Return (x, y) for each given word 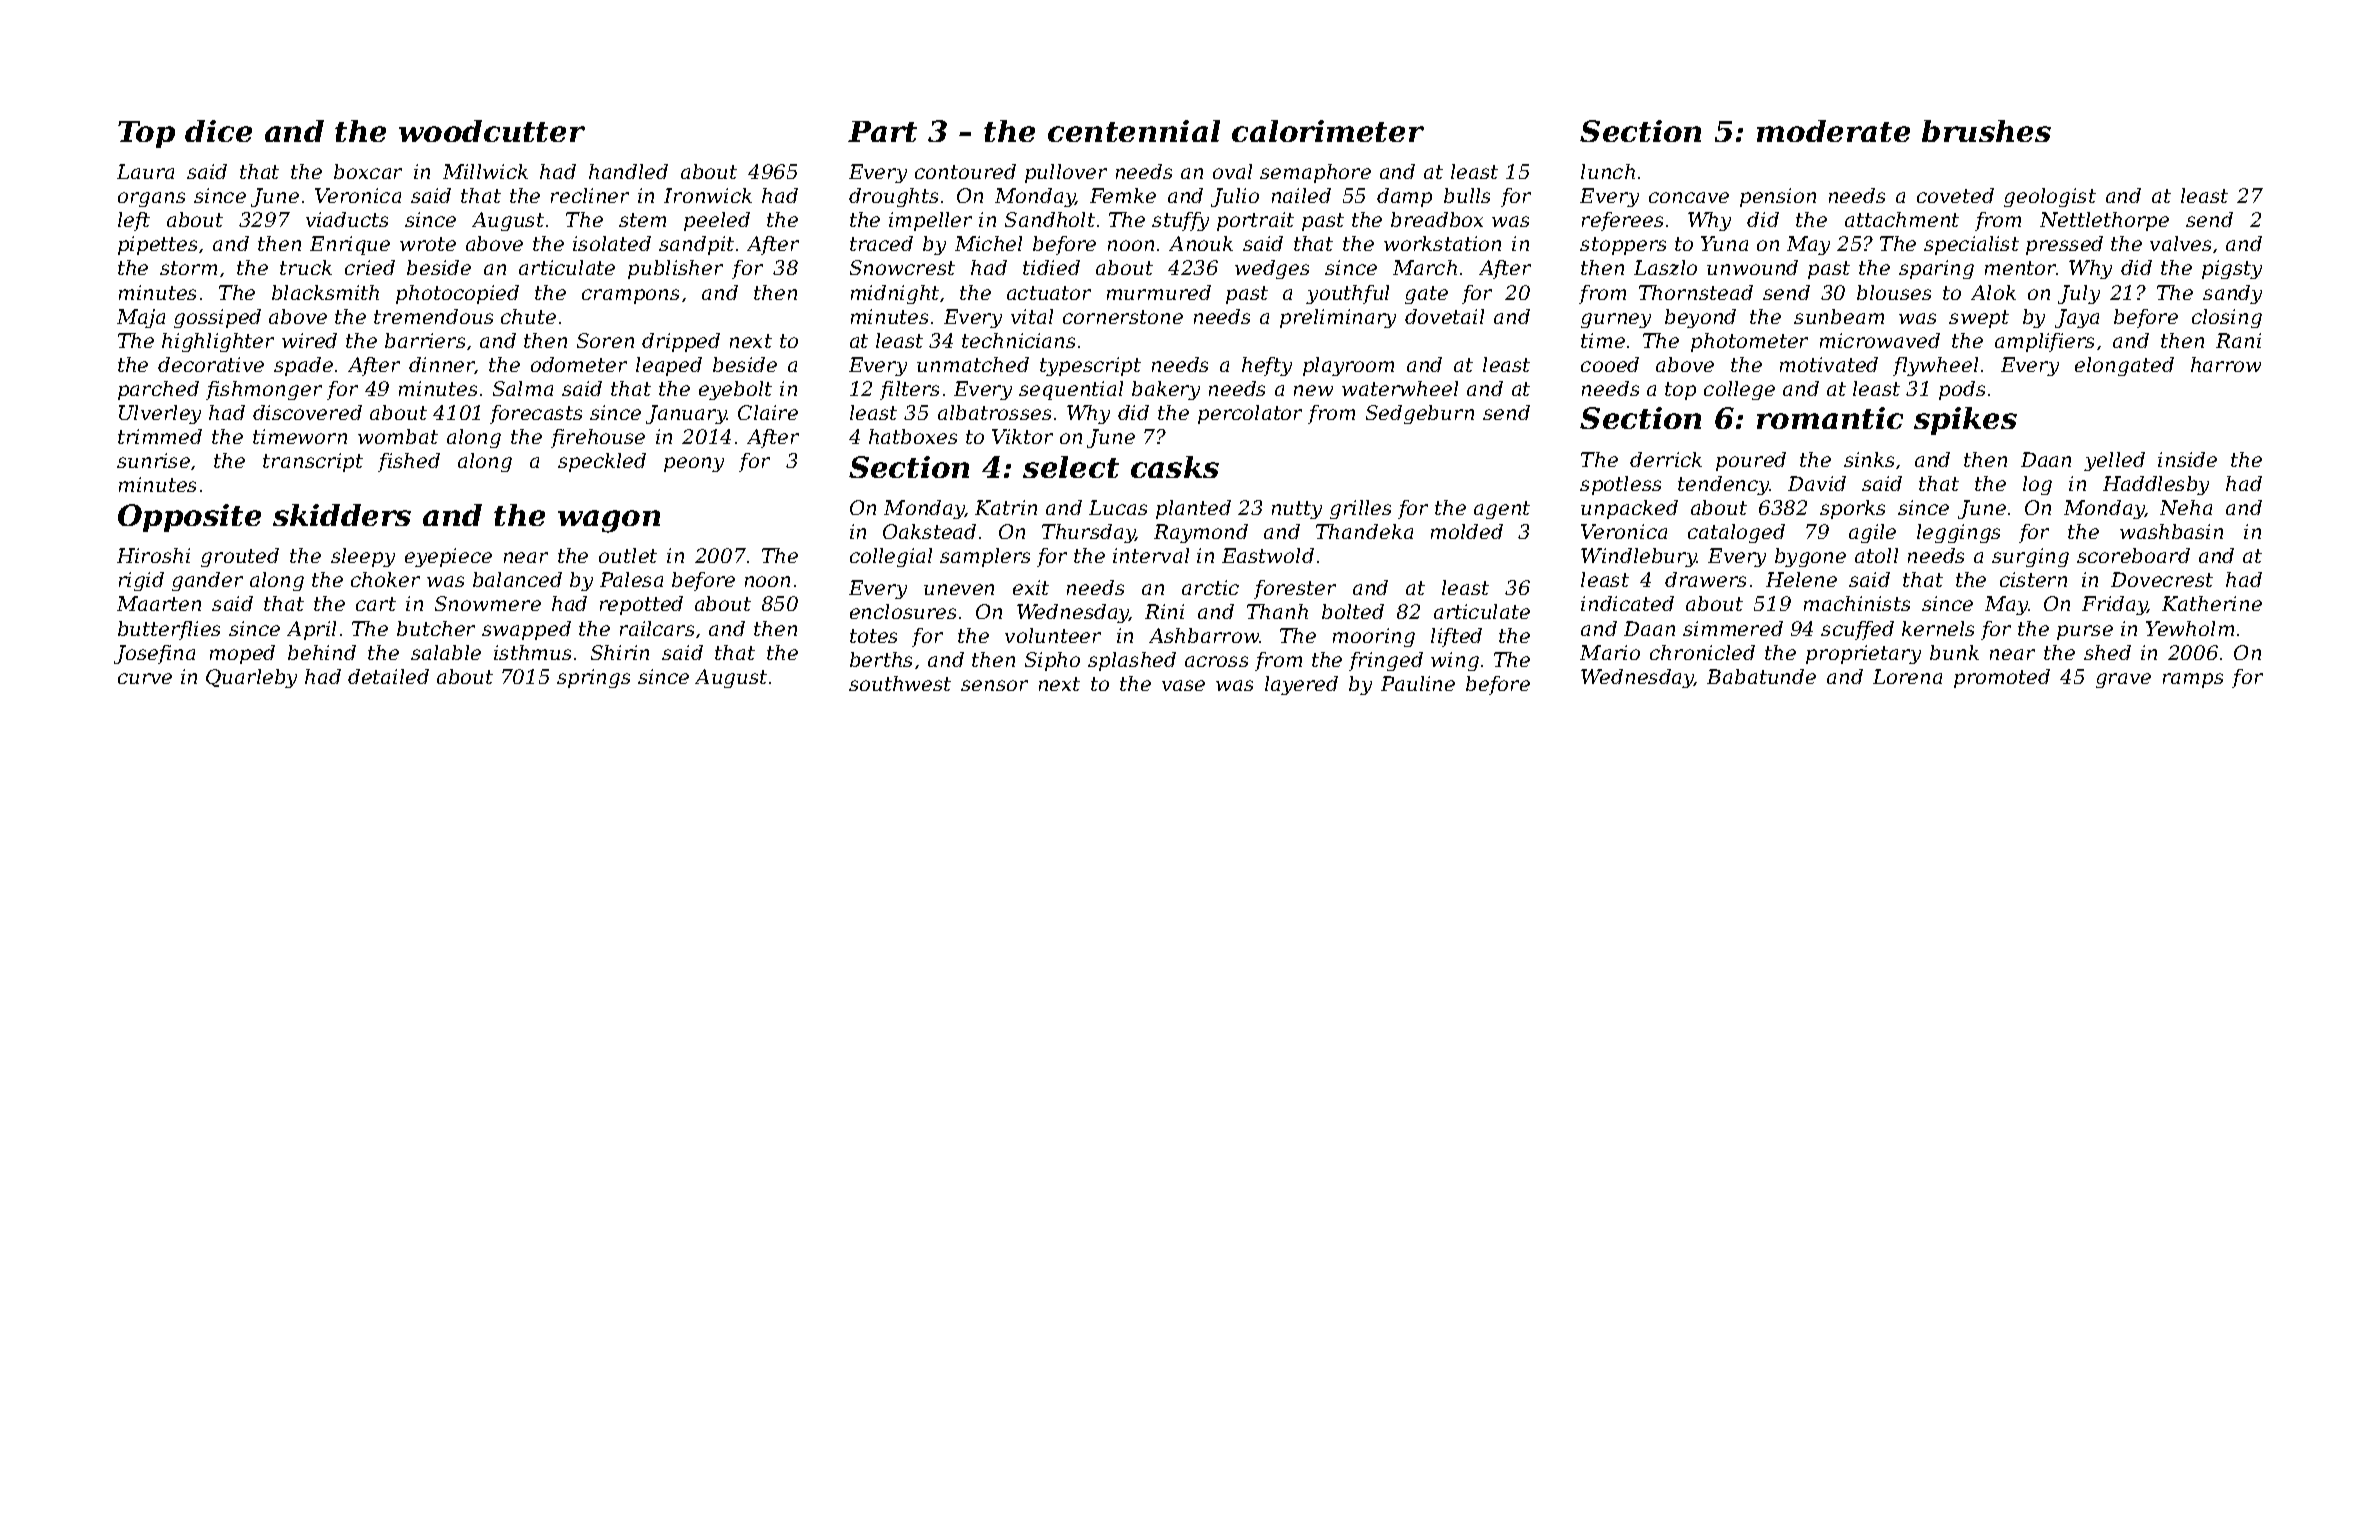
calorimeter (1328, 131)
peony (694, 464)
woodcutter (492, 131)
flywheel (1935, 366)
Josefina (154, 654)
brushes (1986, 131)
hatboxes (913, 436)
